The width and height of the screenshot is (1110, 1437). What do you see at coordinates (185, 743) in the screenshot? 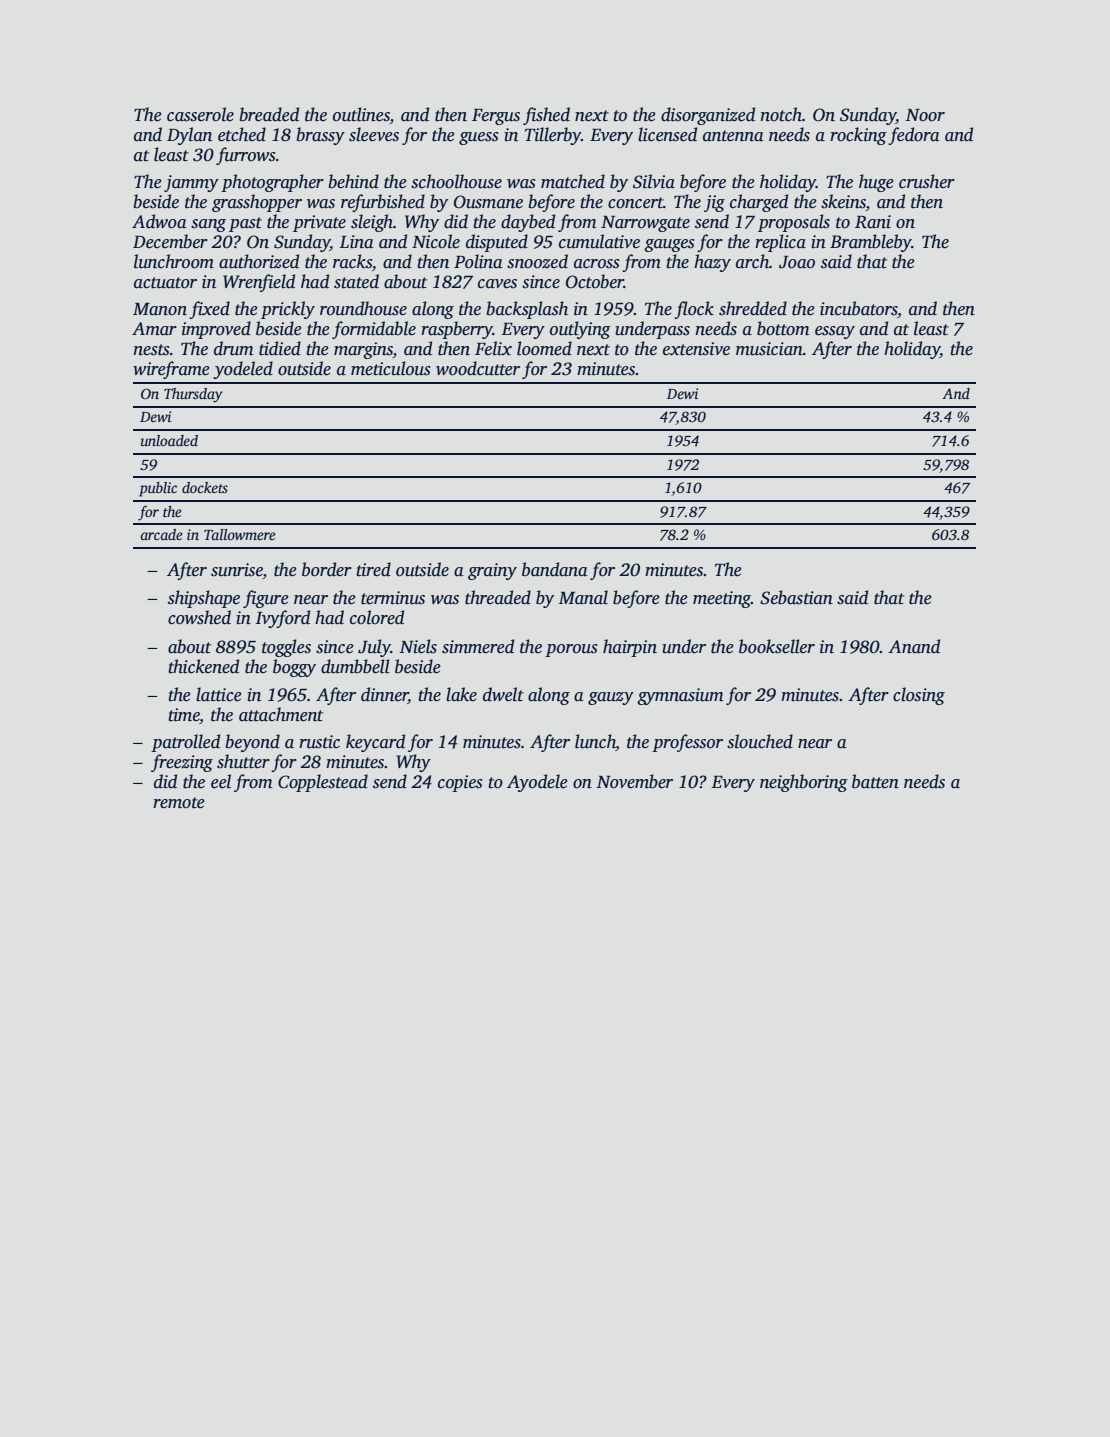
I see `patrolled` at bounding box center [185, 743].
